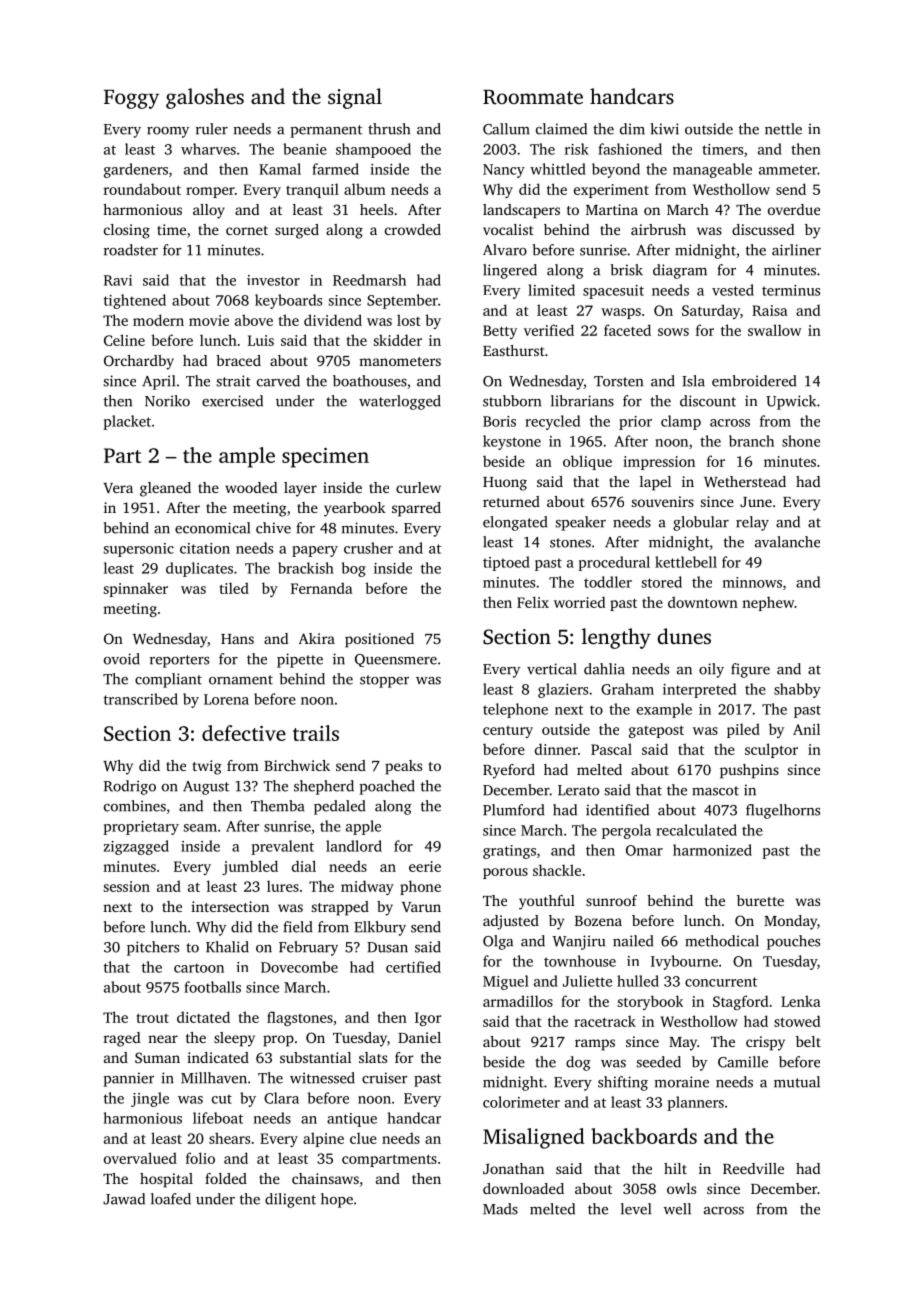  Describe the element at coordinates (684, 962) in the document. I see `Ivybourne` at that location.
